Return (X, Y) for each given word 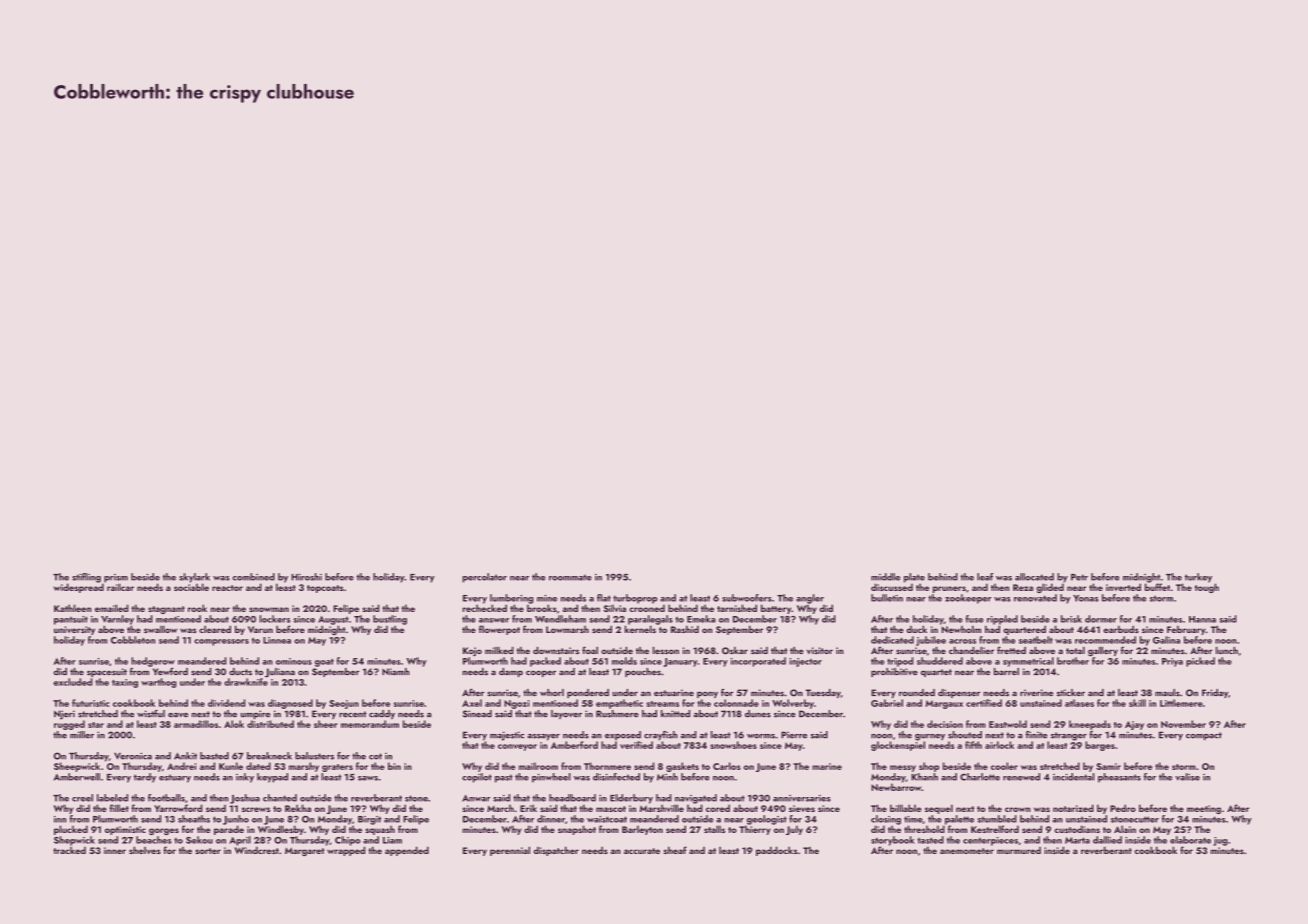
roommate (570, 577)
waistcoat (607, 819)
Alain (1125, 829)
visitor (820, 650)
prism (116, 578)
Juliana (280, 673)
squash (380, 830)
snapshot (577, 830)
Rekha (298, 808)
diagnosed (290, 704)
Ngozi (516, 704)
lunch (1227, 650)
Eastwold (1008, 724)
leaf (985, 577)
